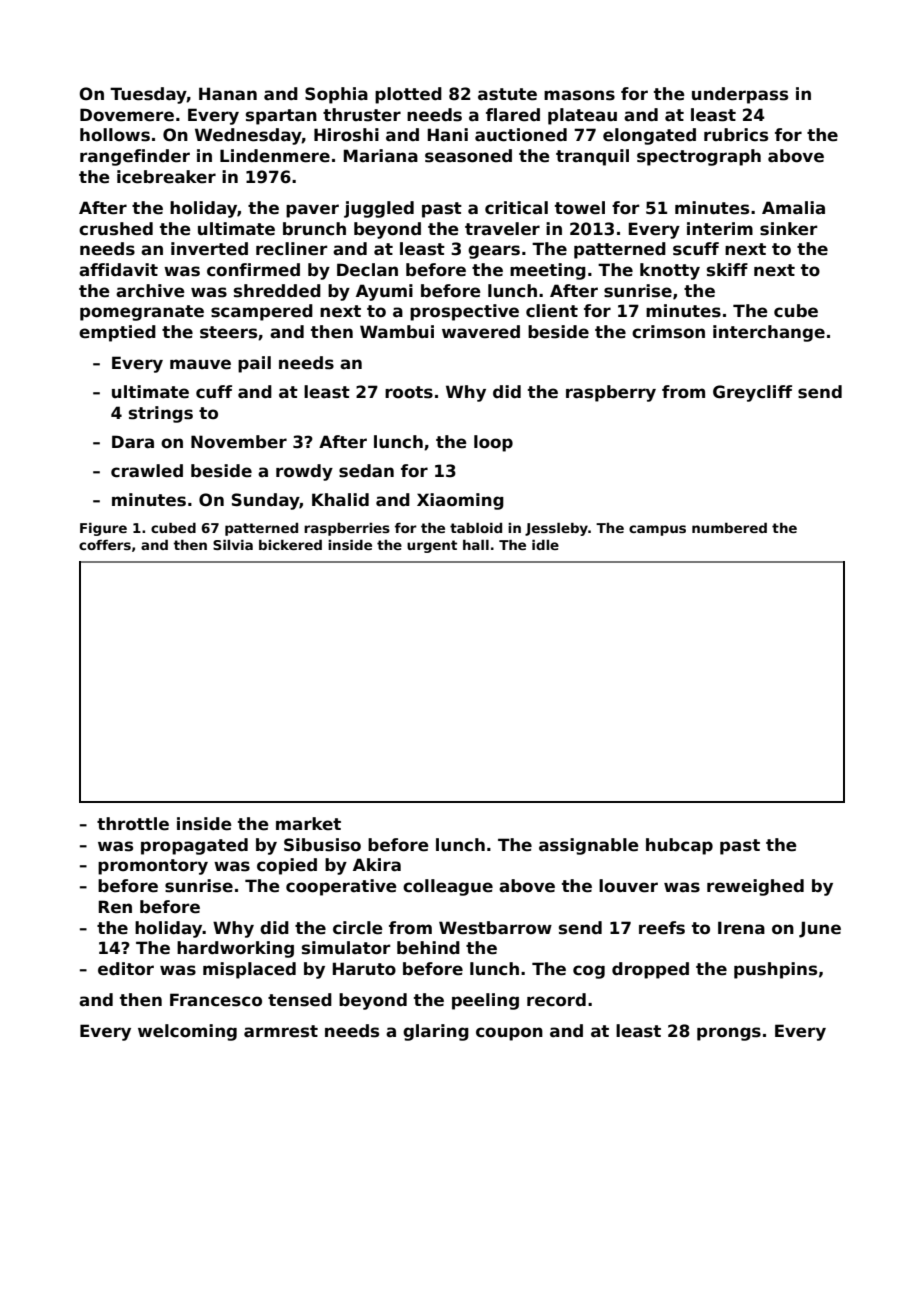 Image resolution: width=924 pixels, height=1314 pixels. I want to click on colleague, so click(448, 887).
